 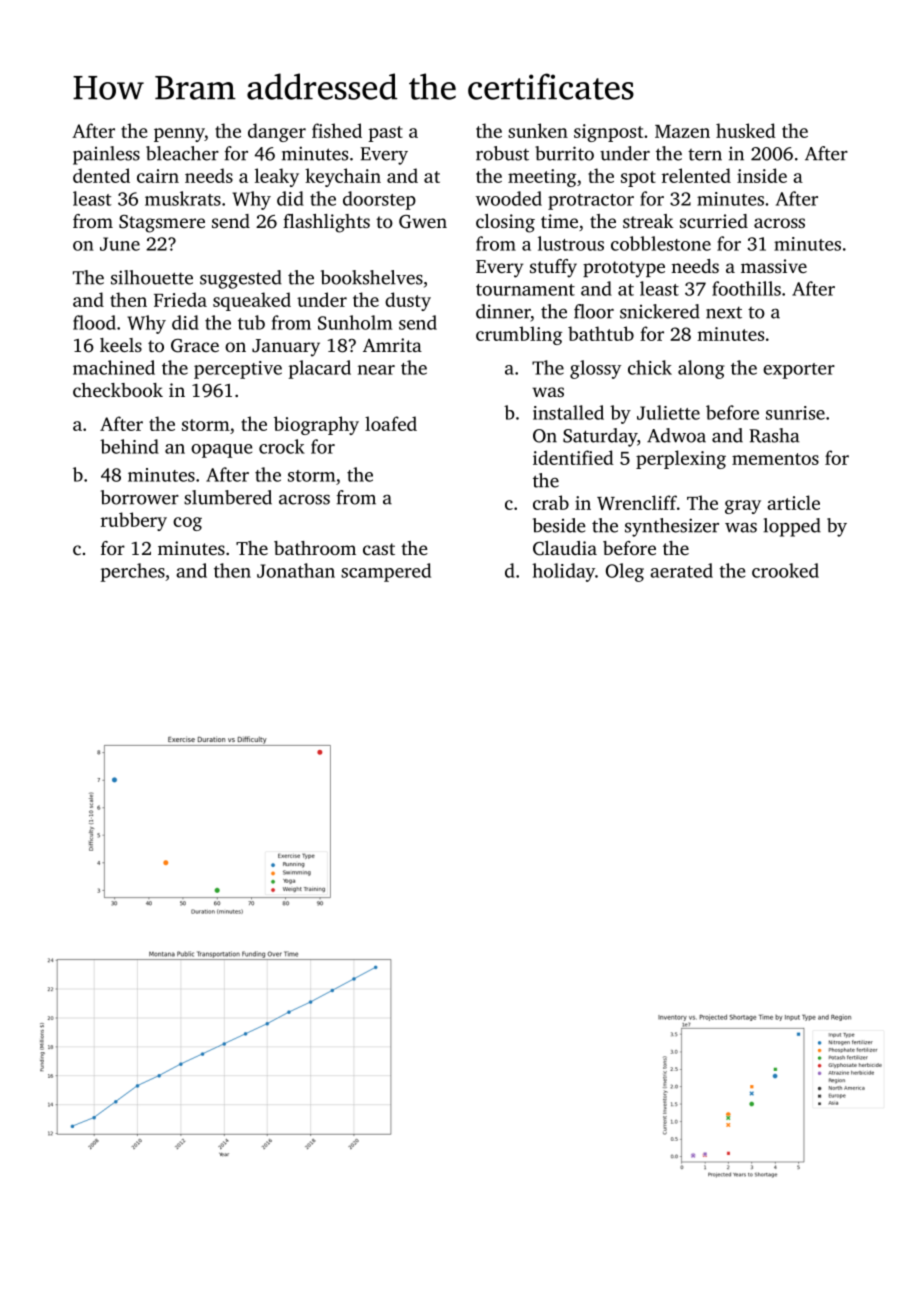 What do you see at coordinates (746, 288) in the image?
I see `foothills` at bounding box center [746, 288].
